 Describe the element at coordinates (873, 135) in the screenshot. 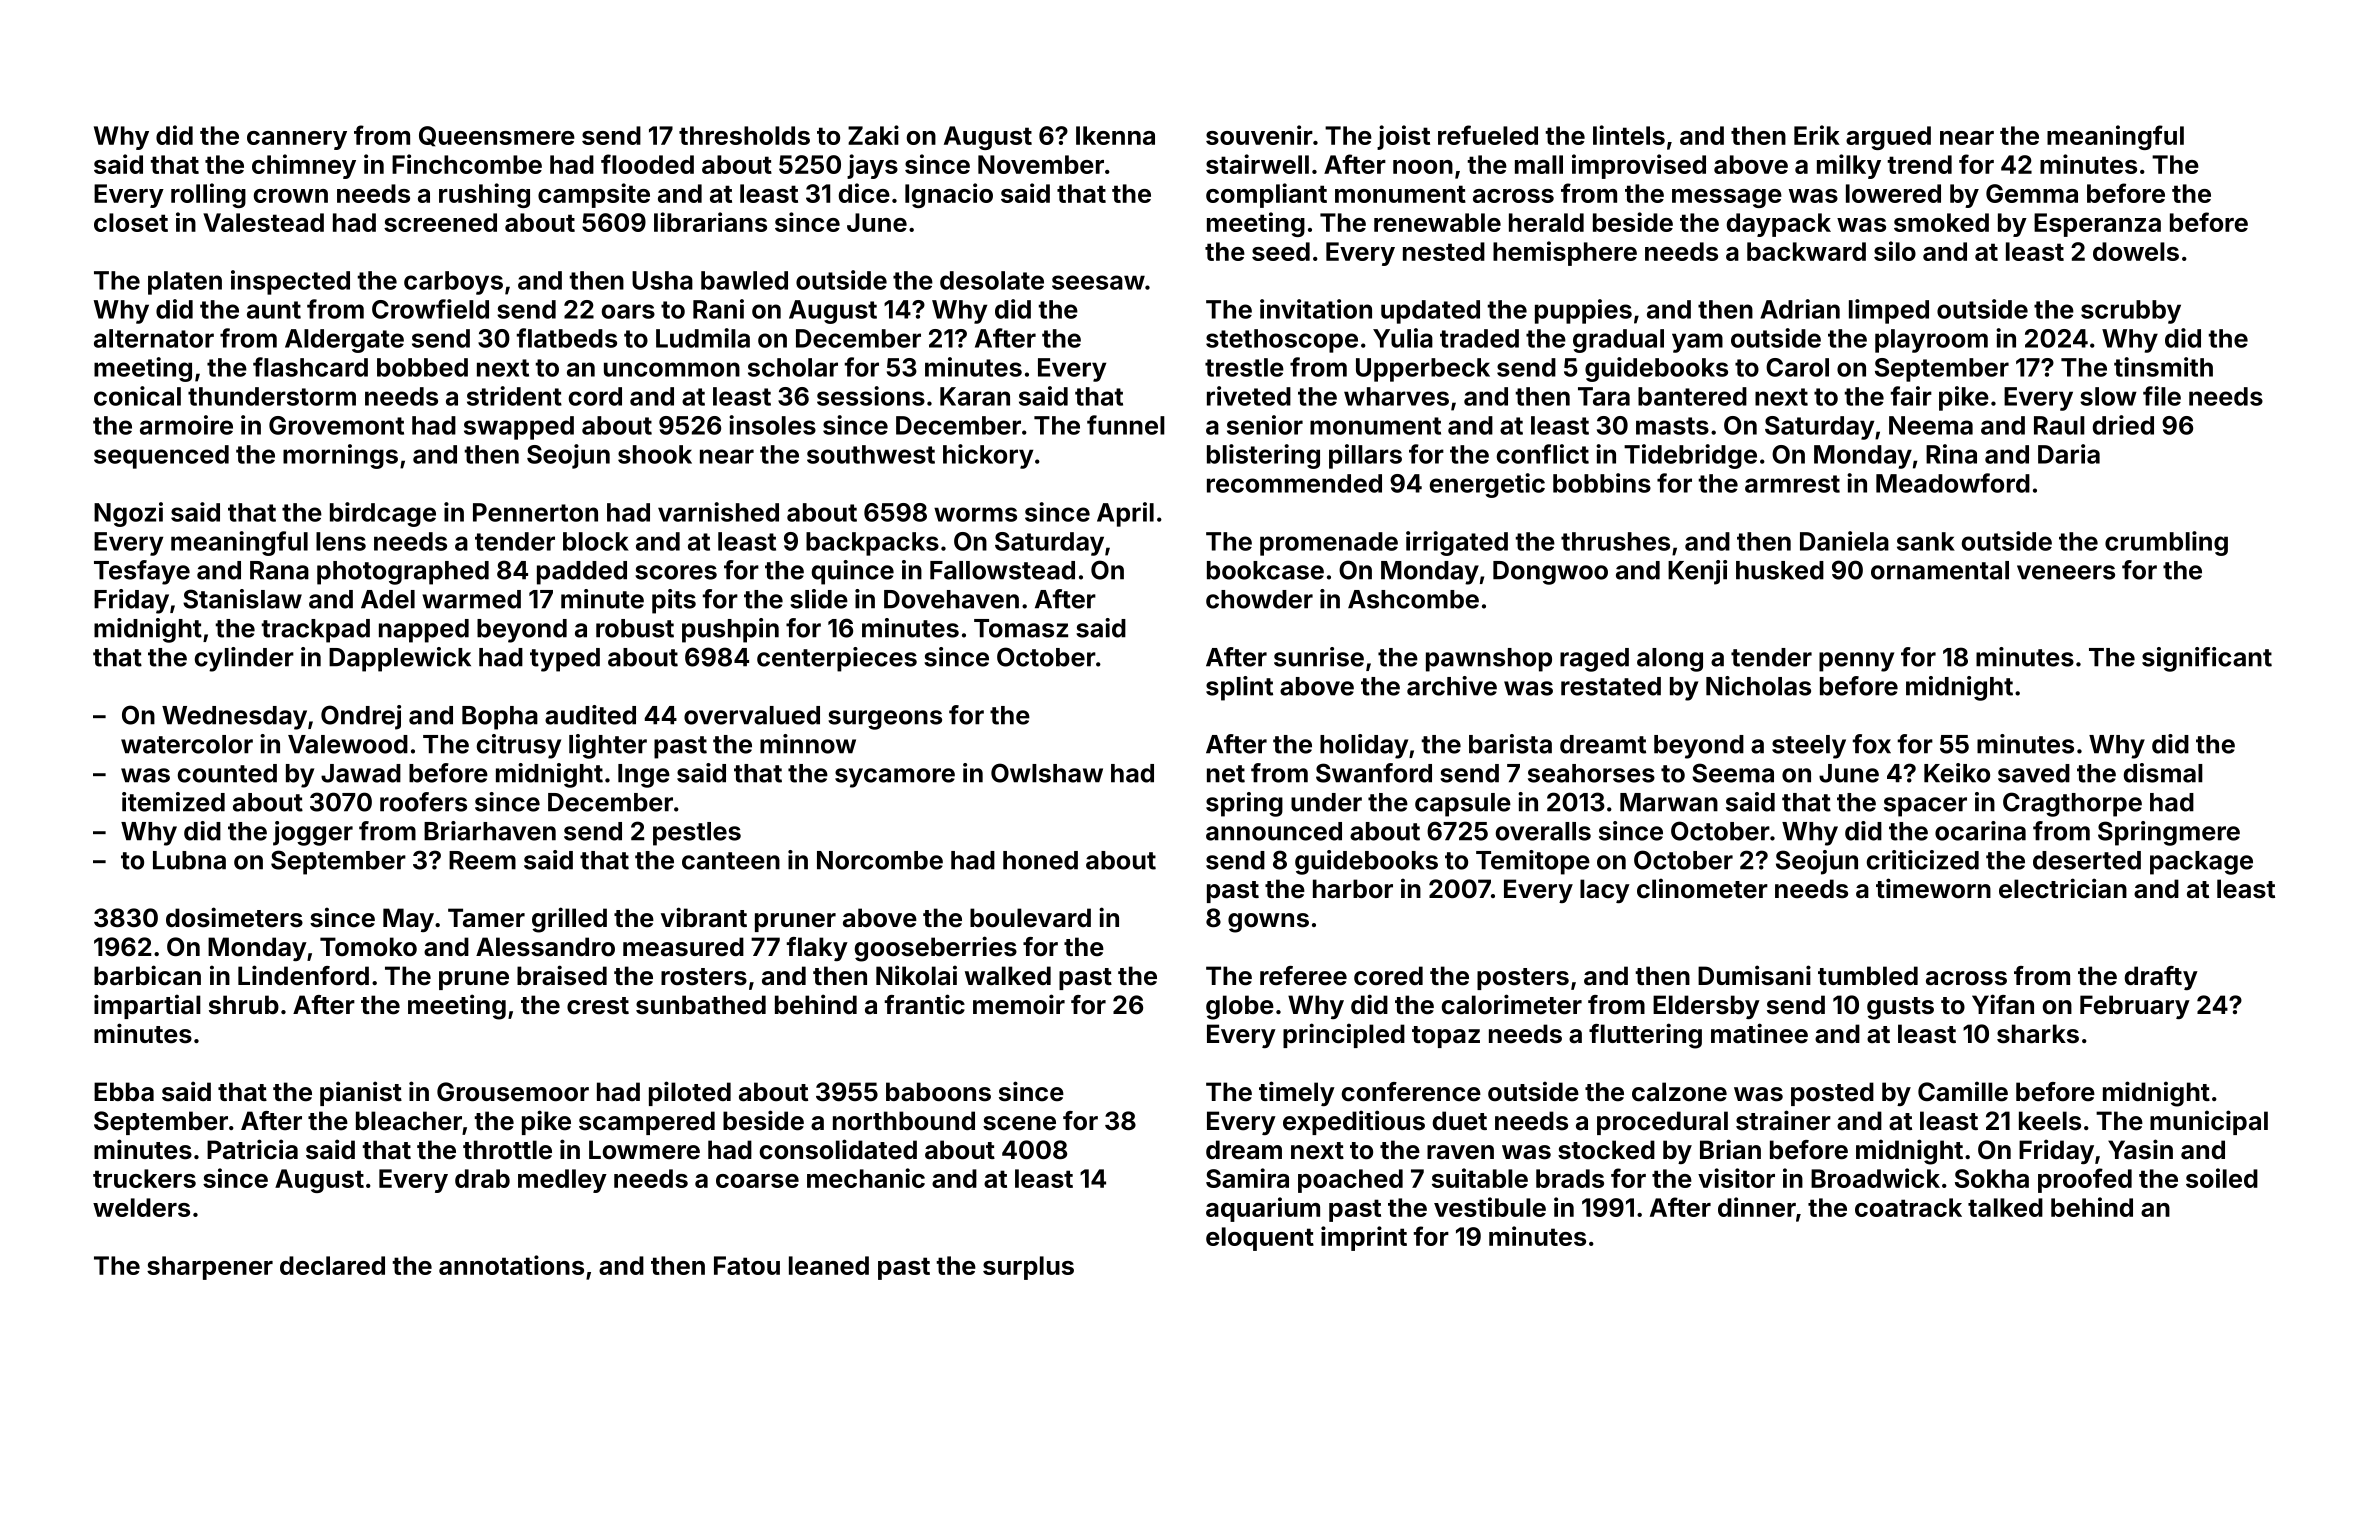

I see `Zaki` at that location.
